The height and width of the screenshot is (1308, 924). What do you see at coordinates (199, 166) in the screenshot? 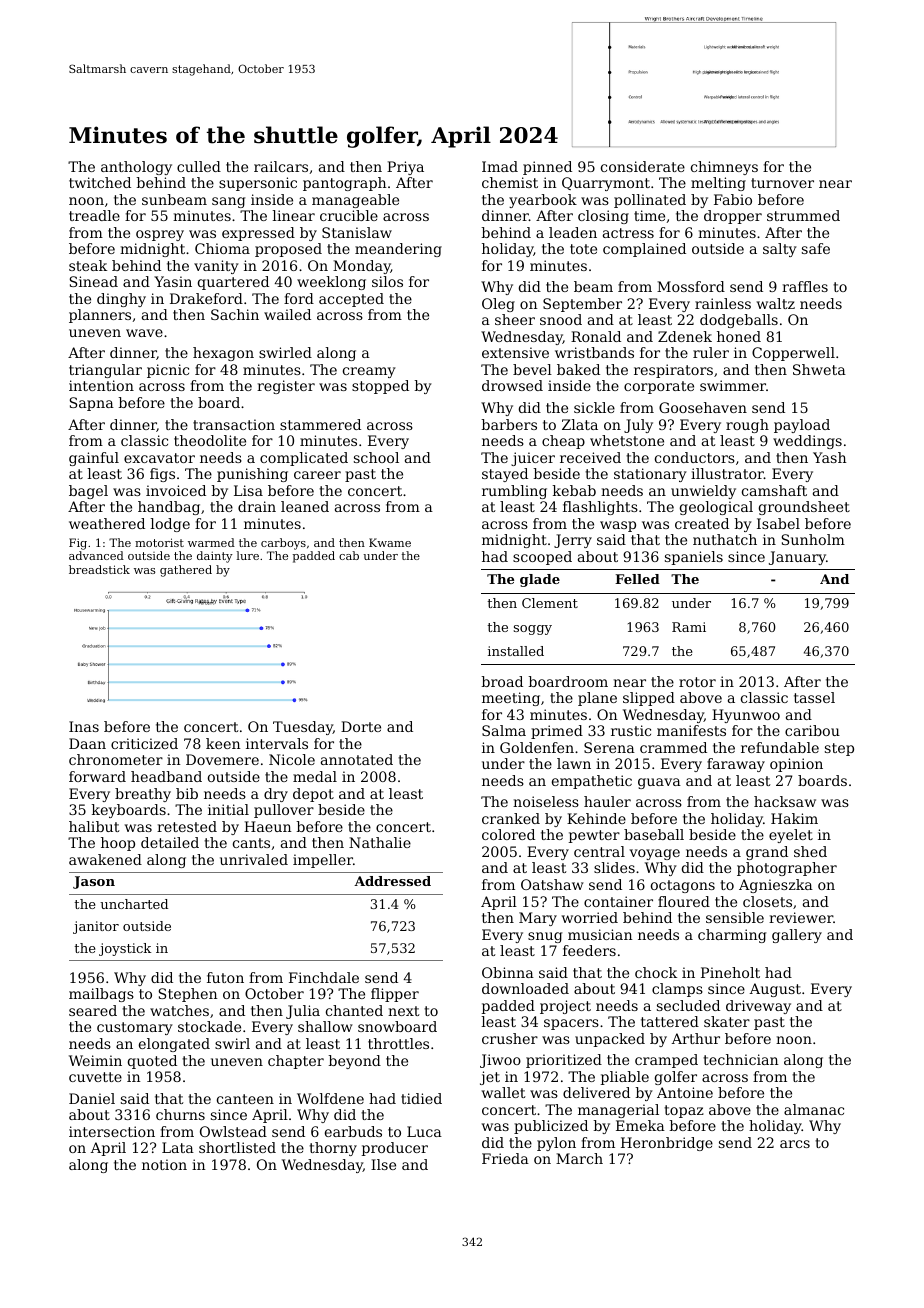
I see `culled` at bounding box center [199, 166].
